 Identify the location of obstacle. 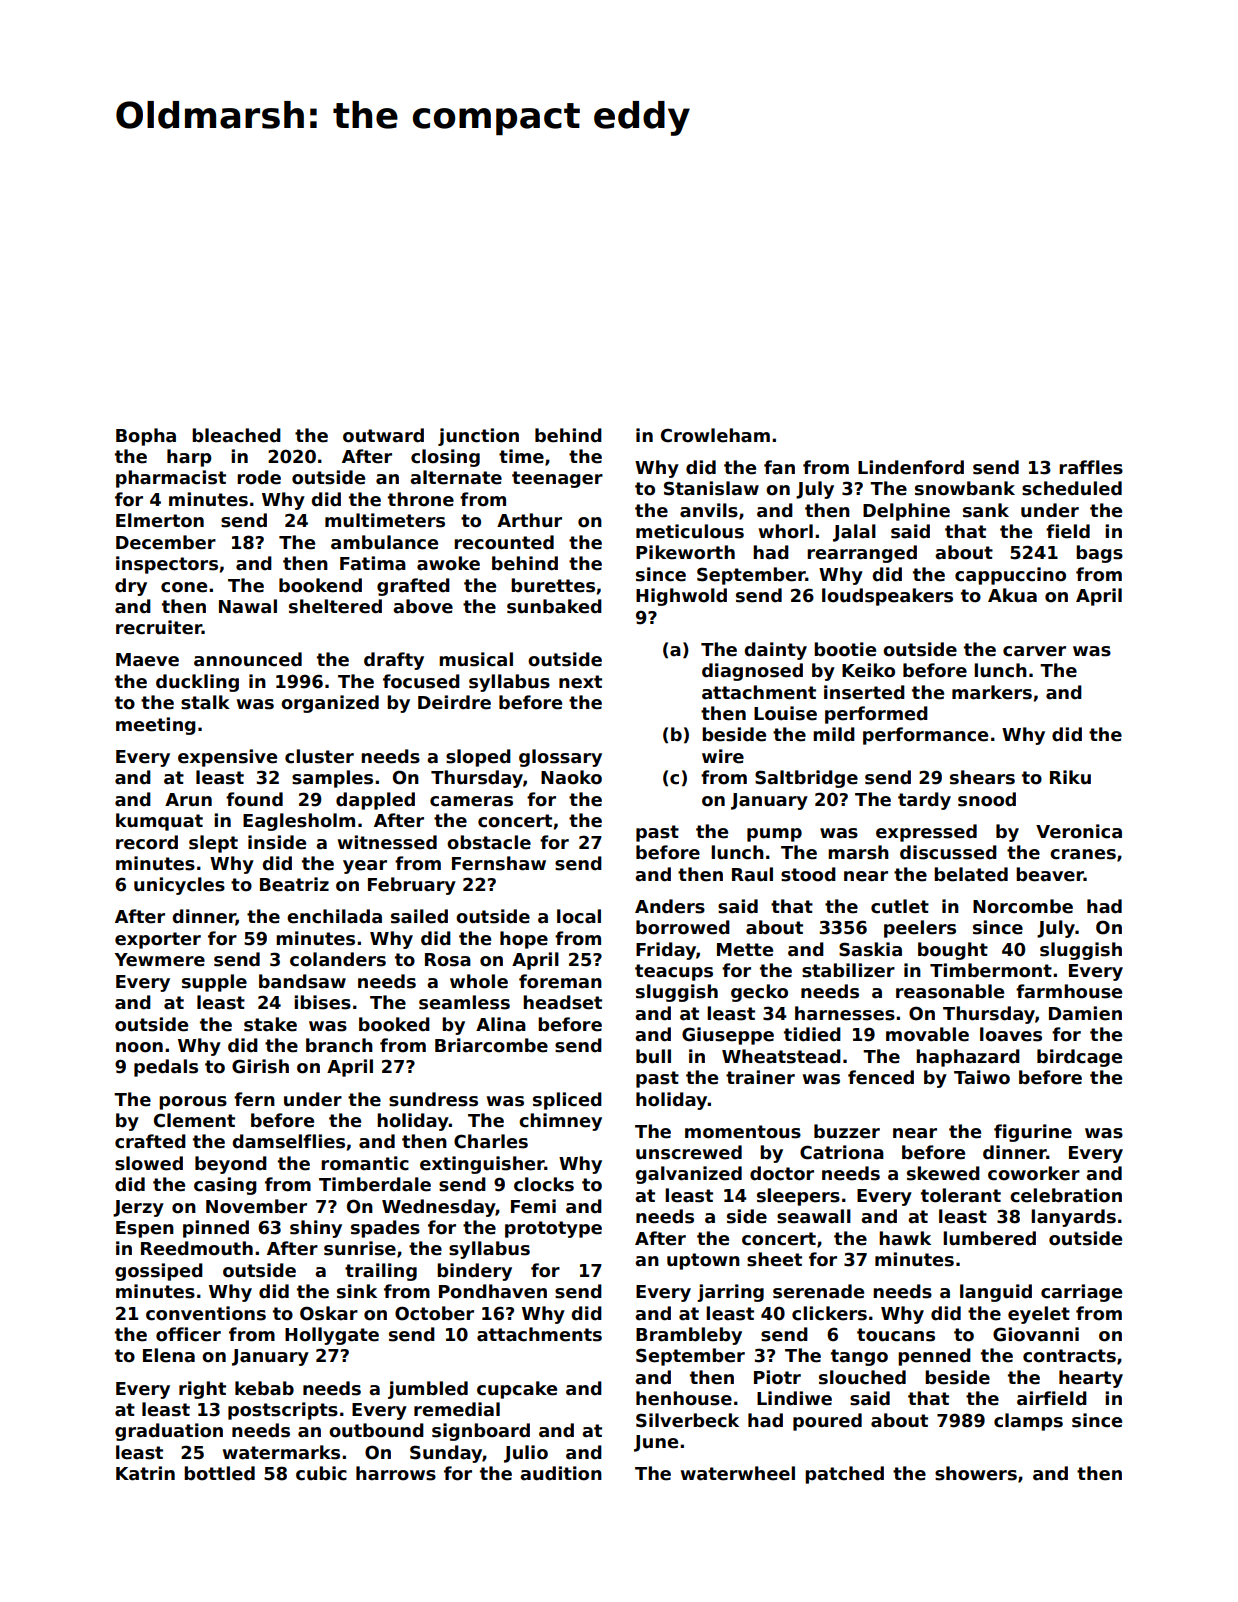
(489, 842).
